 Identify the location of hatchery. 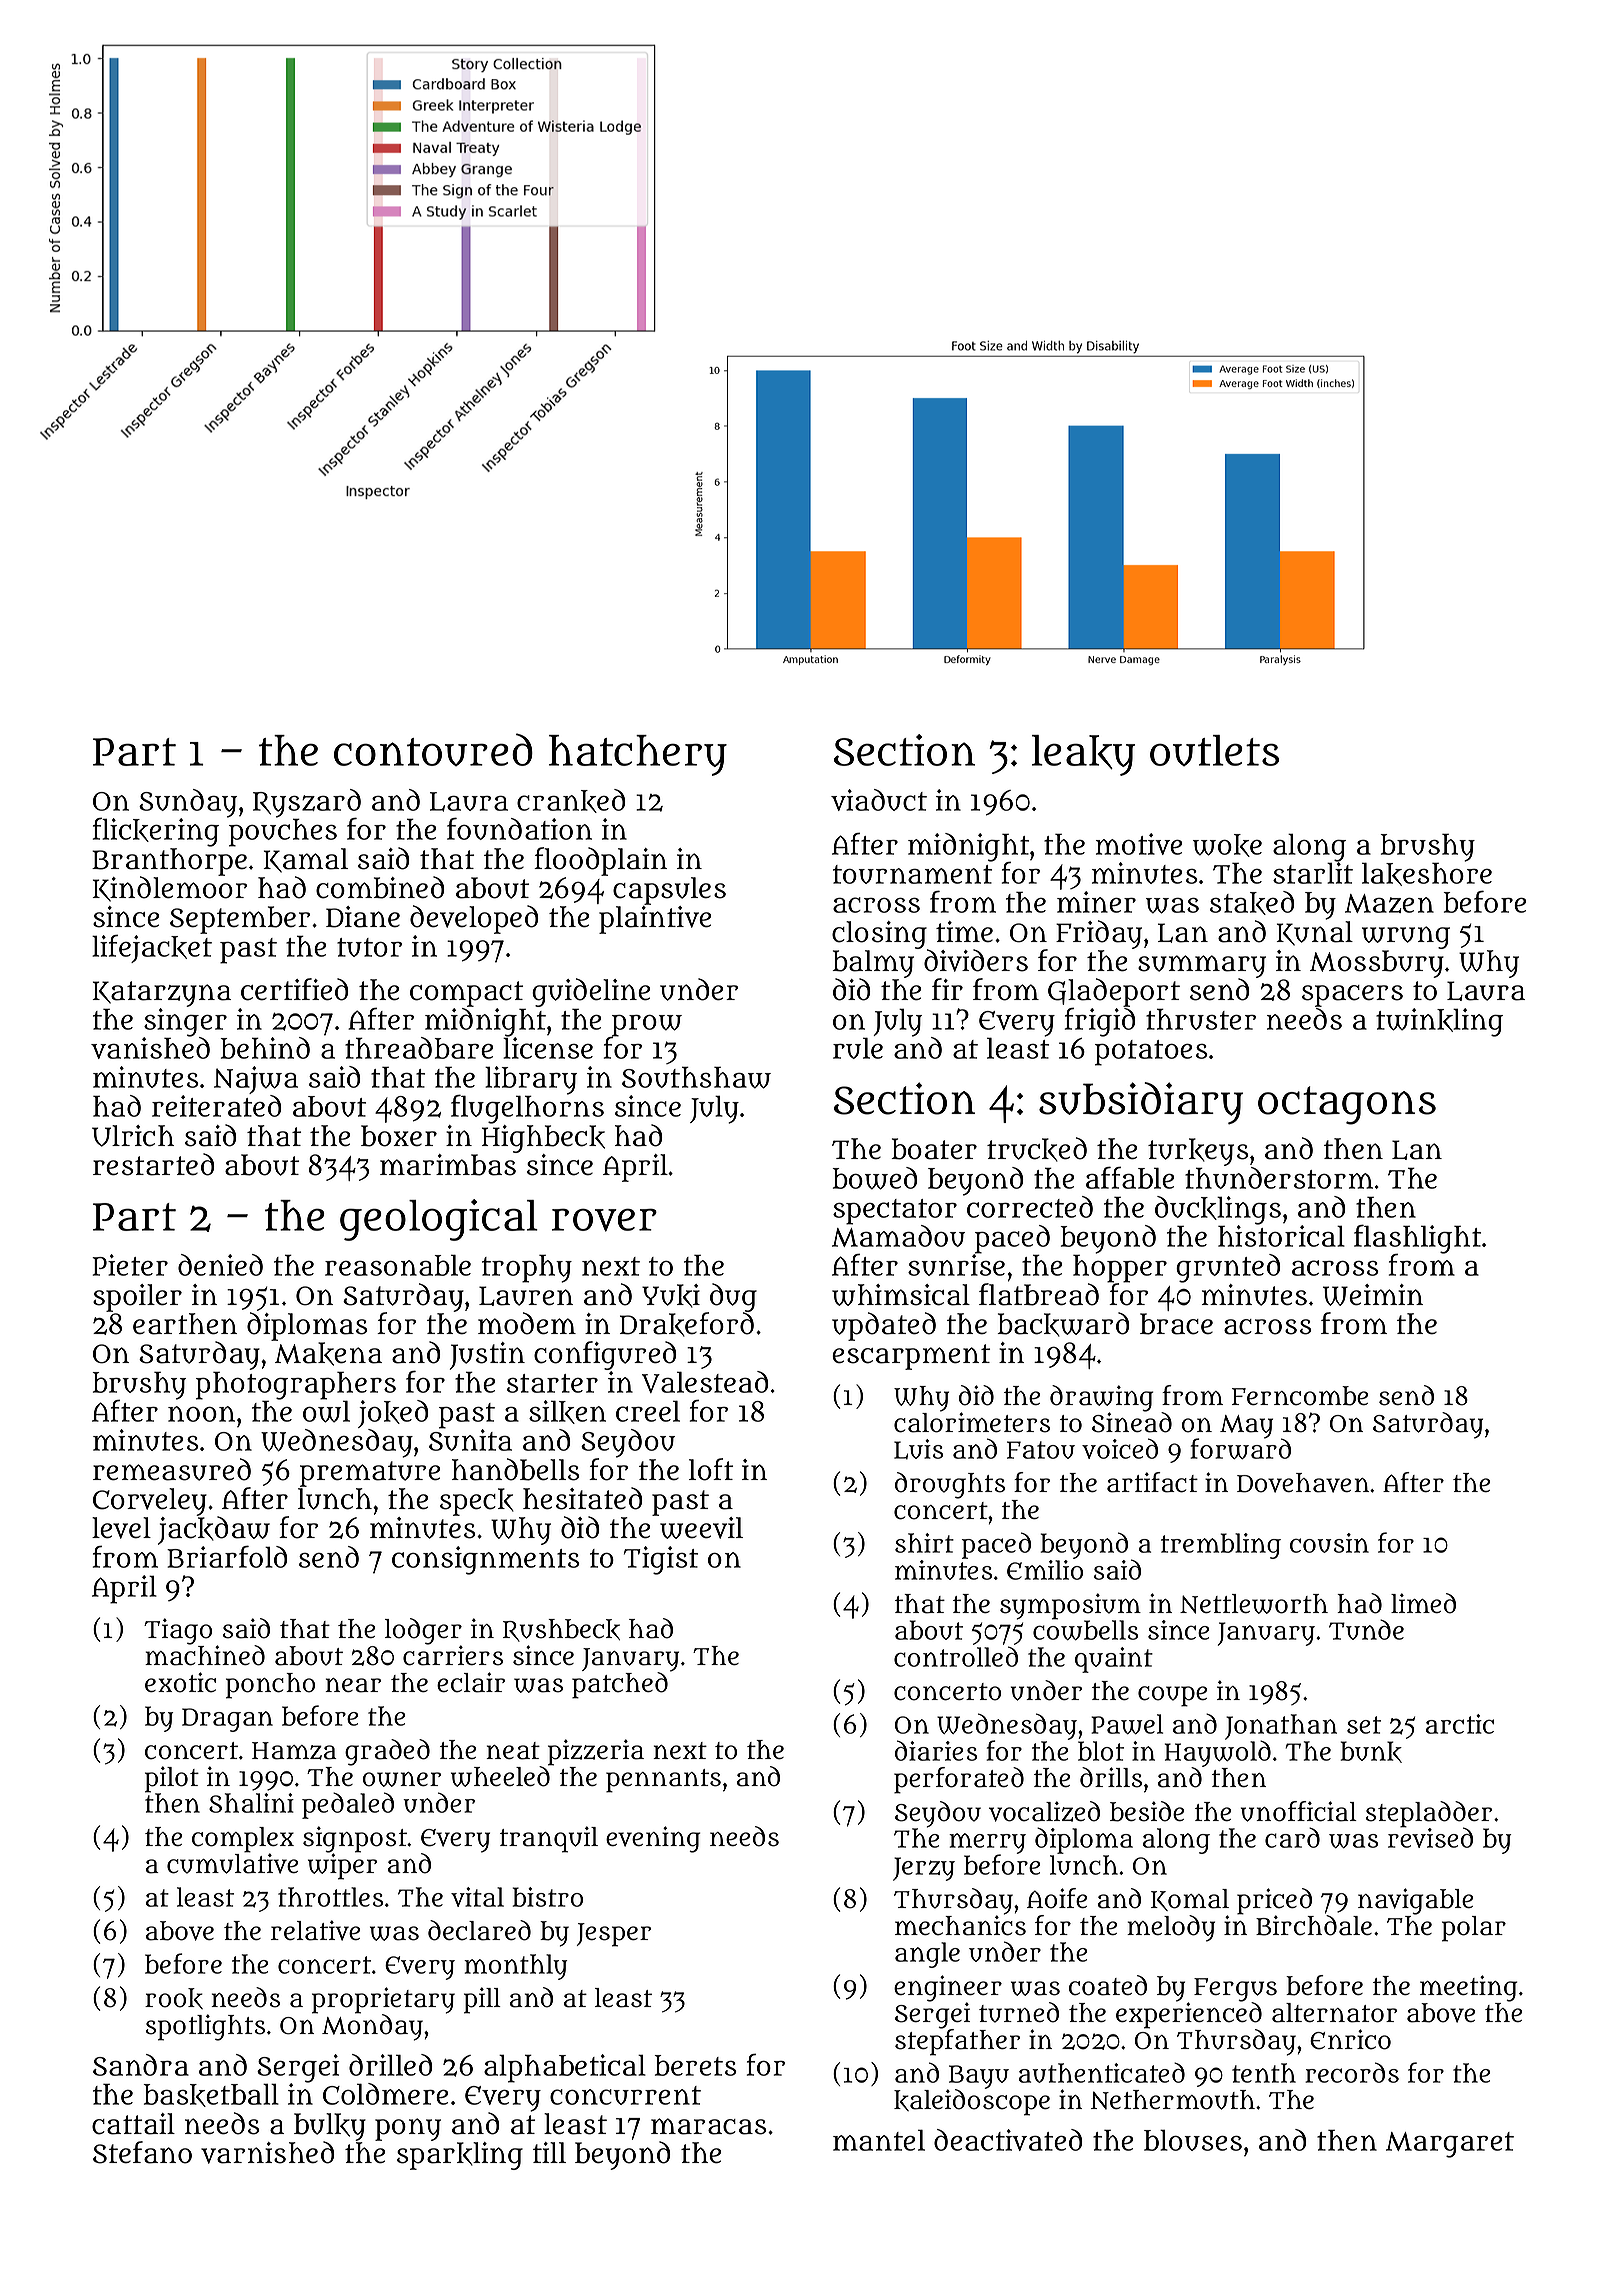
(638, 755).
